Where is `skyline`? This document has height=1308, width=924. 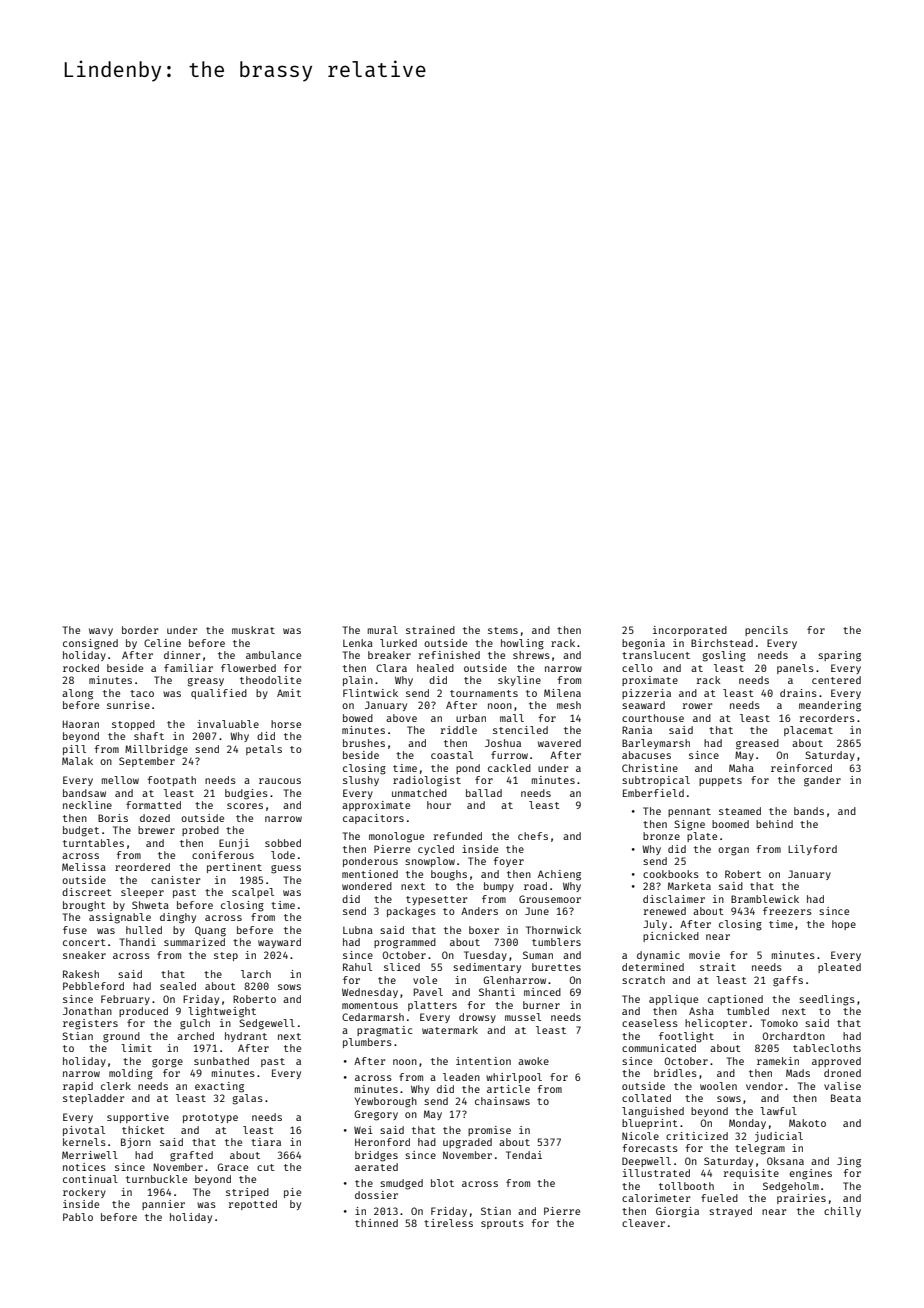 skyline is located at coordinates (519, 681).
